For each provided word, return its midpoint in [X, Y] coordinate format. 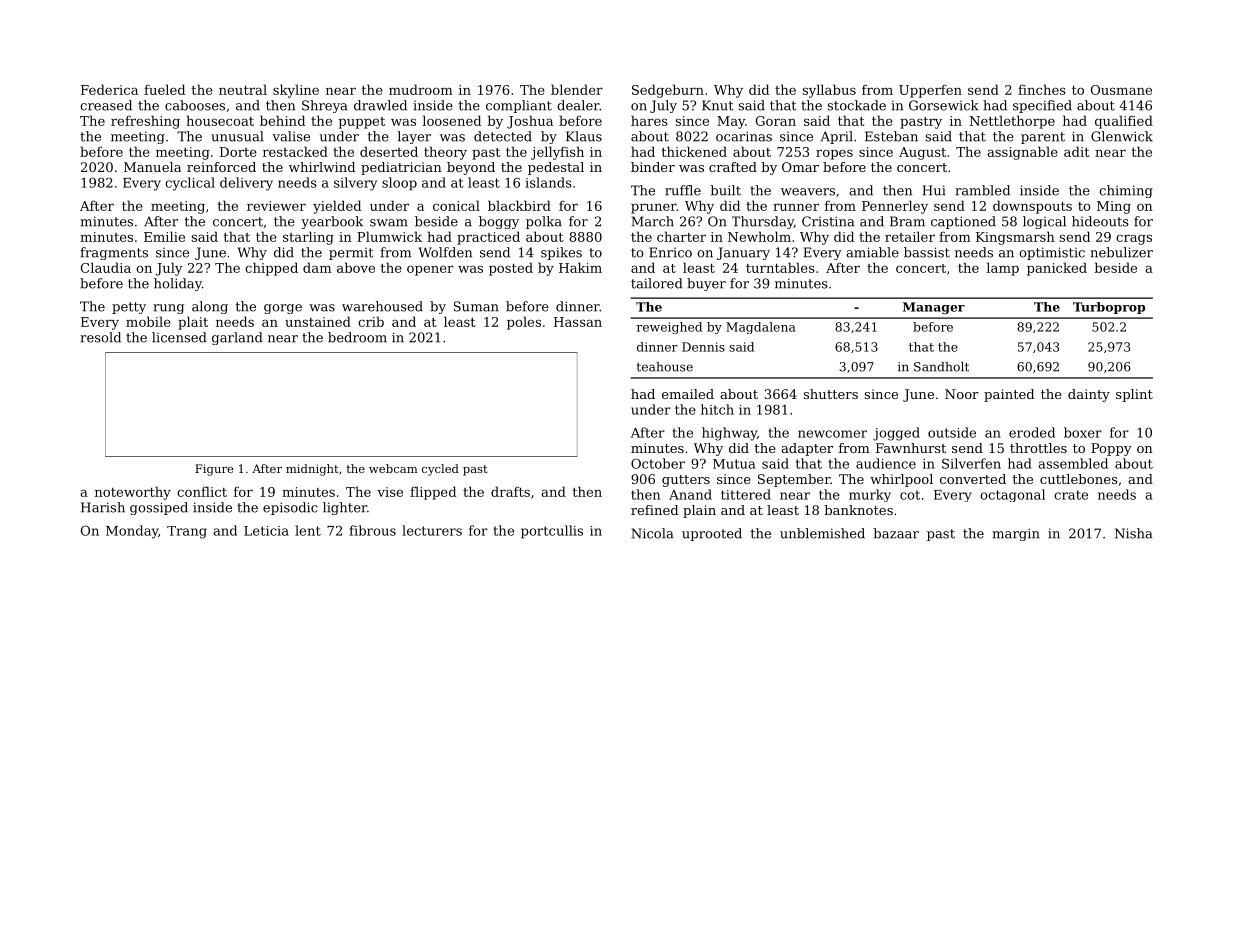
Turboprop [1109, 308]
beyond [471, 168]
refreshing [145, 122]
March [653, 221]
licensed [179, 337]
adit [1077, 151]
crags [1134, 239]
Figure [214, 470]
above [356, 267]
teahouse [665, 367]
